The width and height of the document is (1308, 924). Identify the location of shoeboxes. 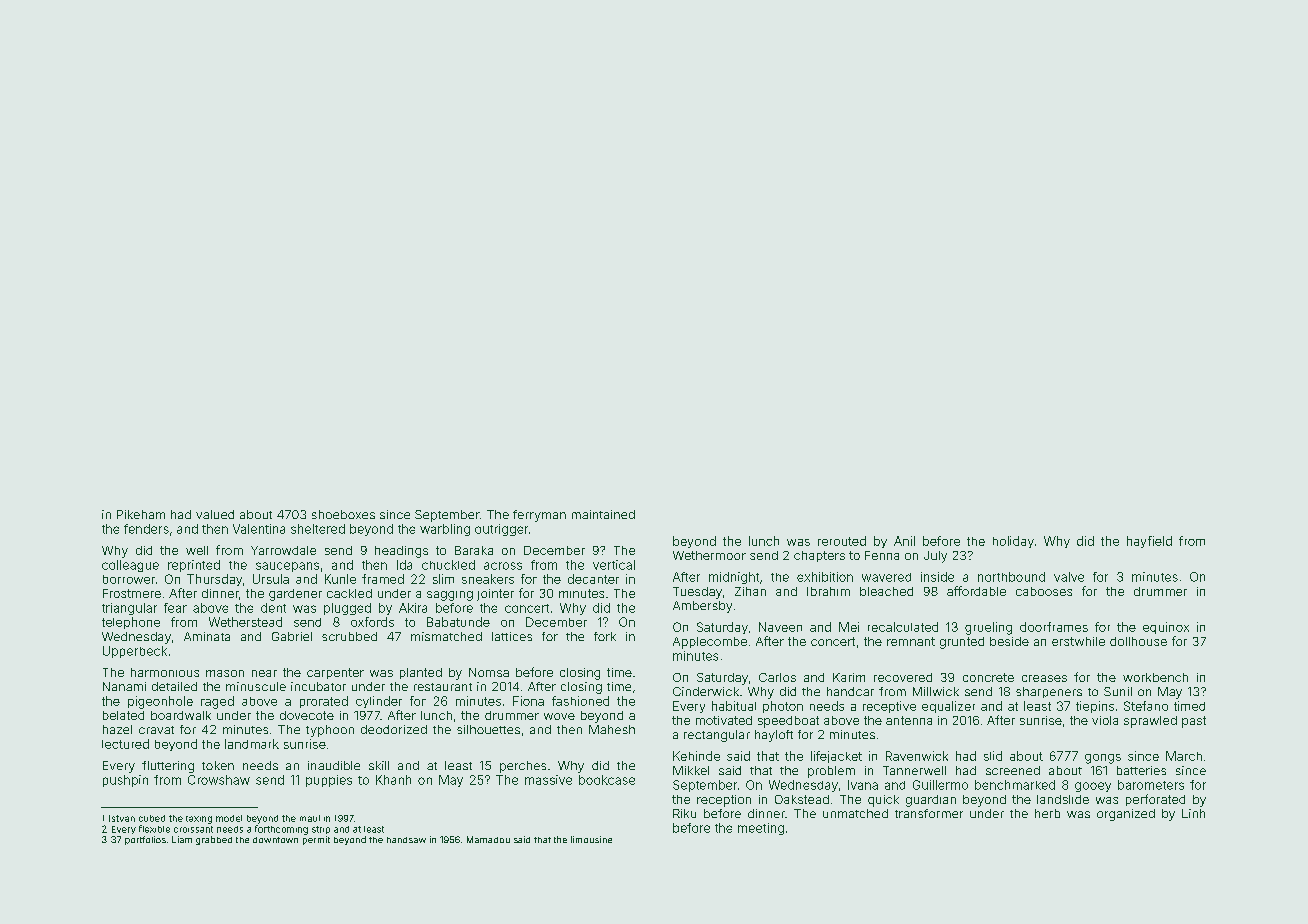
(343, 514).
